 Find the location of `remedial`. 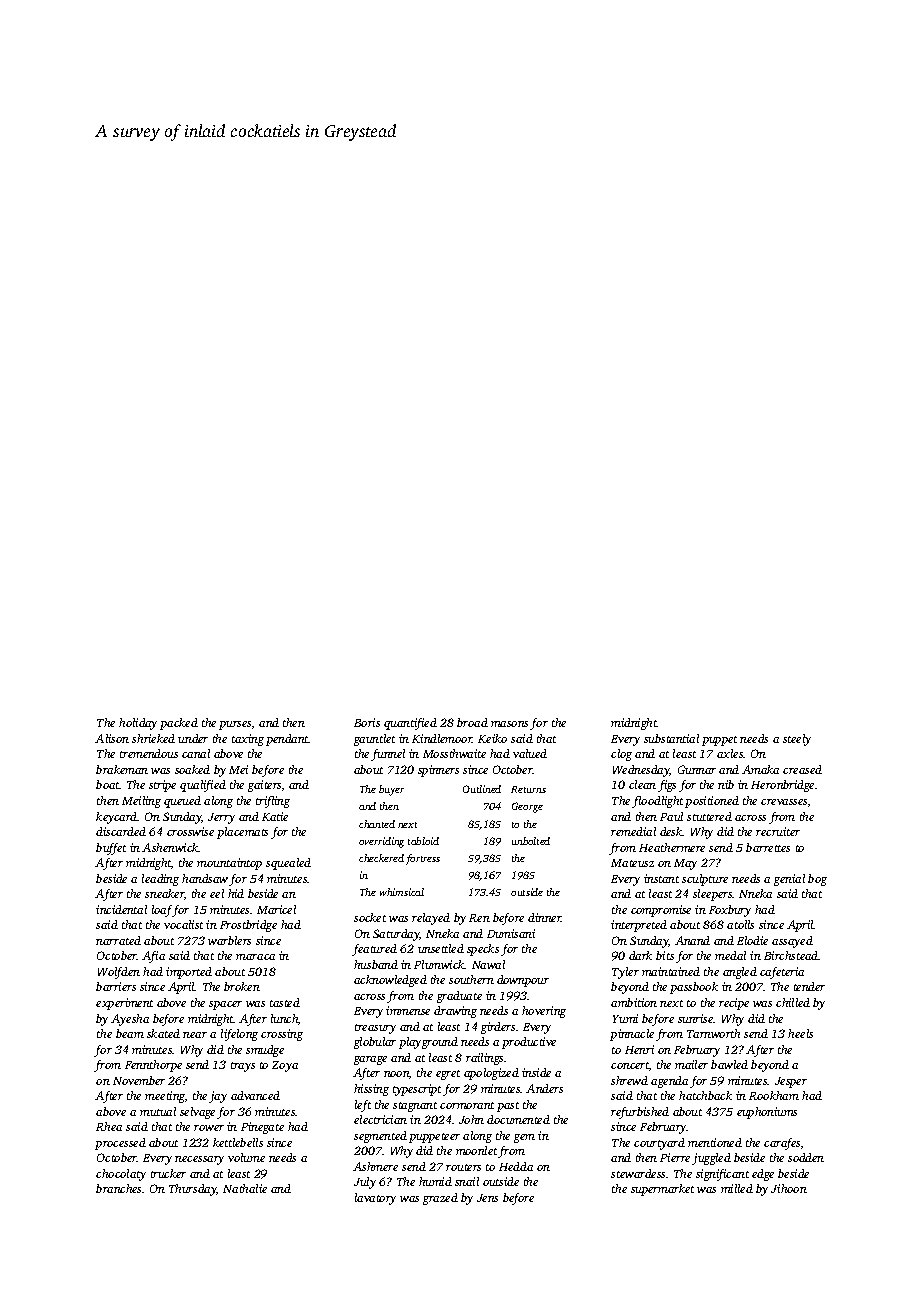

remedial is located at coordinates (633, 831).
